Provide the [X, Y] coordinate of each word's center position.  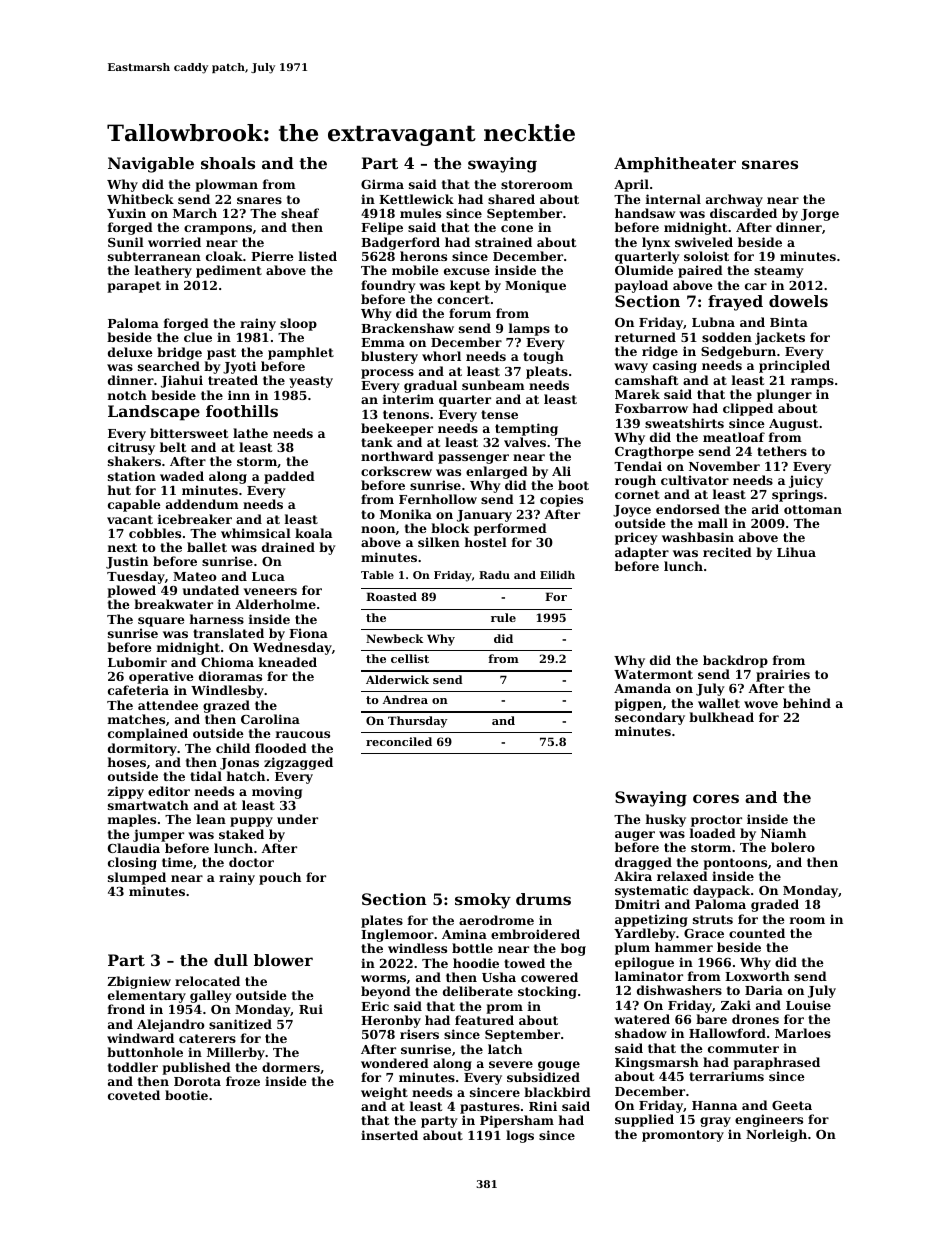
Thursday [417, 722]
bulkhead [721, 717]
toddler [133, 1067]
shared [511, 199]
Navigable [151, 165]
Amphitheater [675, 165]
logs [520, 1136]
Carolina [270, 719]
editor [169, 791]
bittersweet [189, 433]
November [724, 466]
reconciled [399, 741]
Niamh [783, 833]
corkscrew [396, 471]
